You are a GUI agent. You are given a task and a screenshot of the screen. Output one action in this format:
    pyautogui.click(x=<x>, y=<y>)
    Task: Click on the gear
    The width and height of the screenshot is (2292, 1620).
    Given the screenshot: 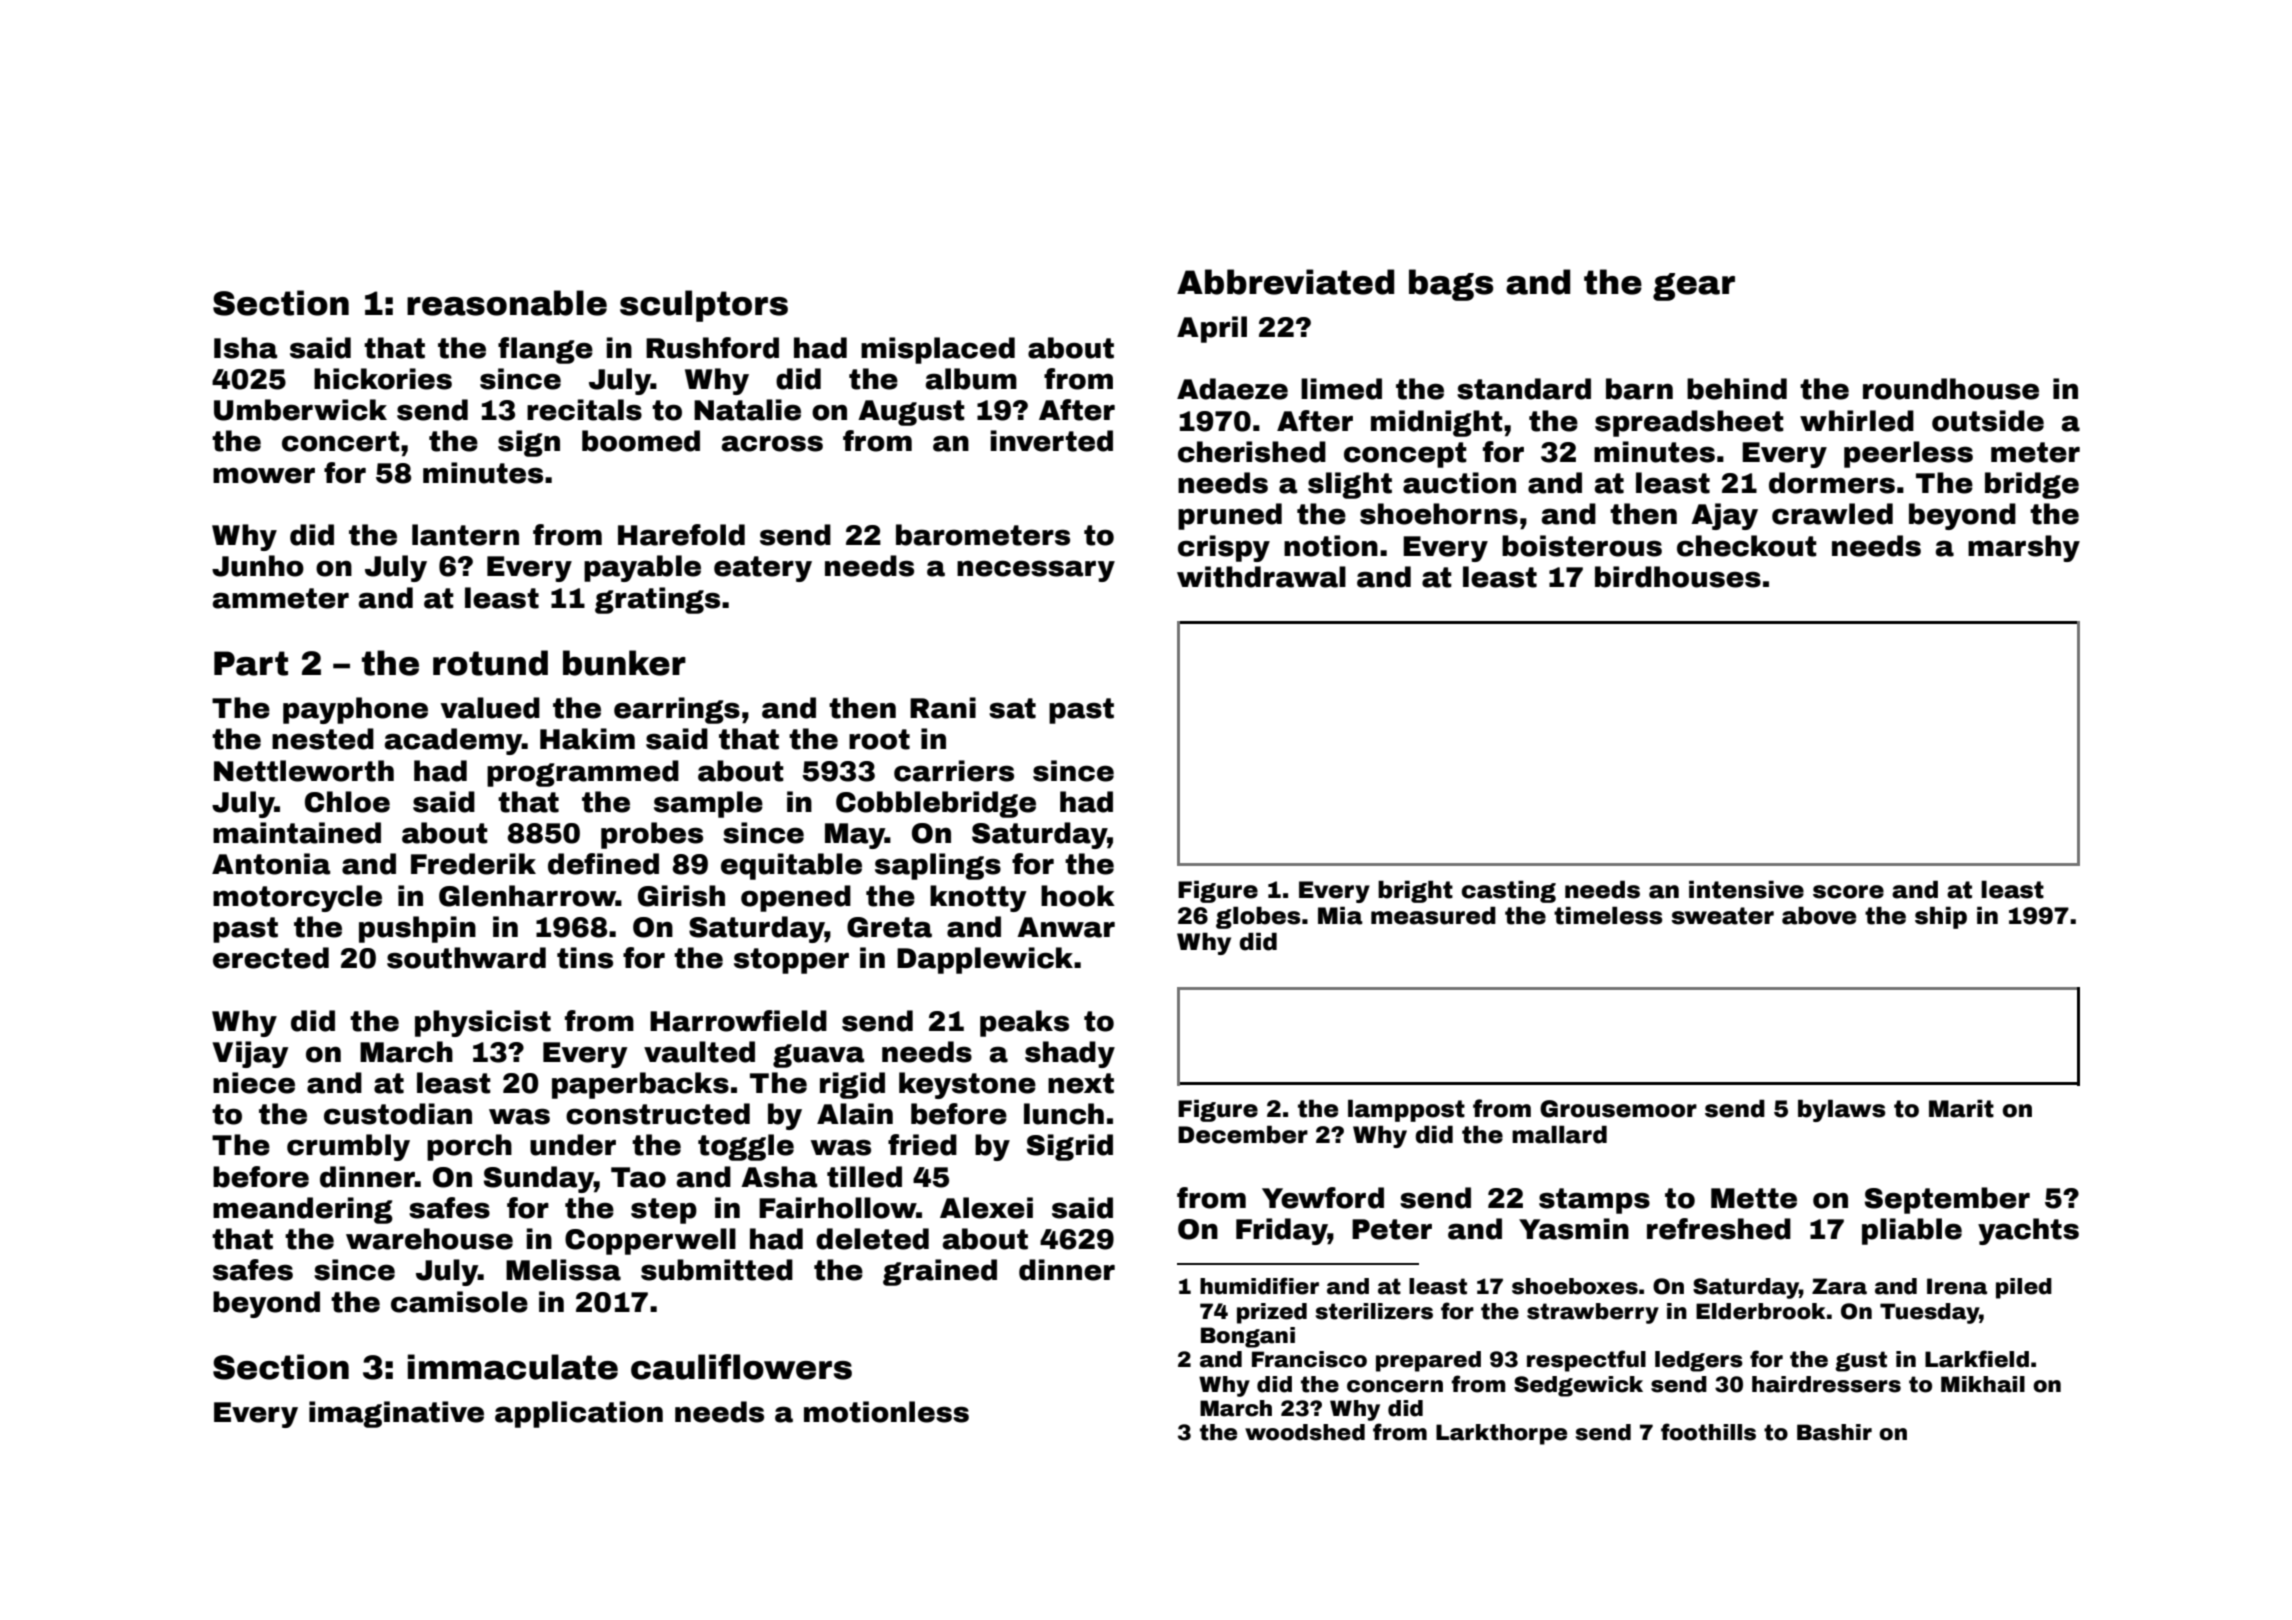 What is the action you would take?
    pyautogui.click(x=1694, y=287)
